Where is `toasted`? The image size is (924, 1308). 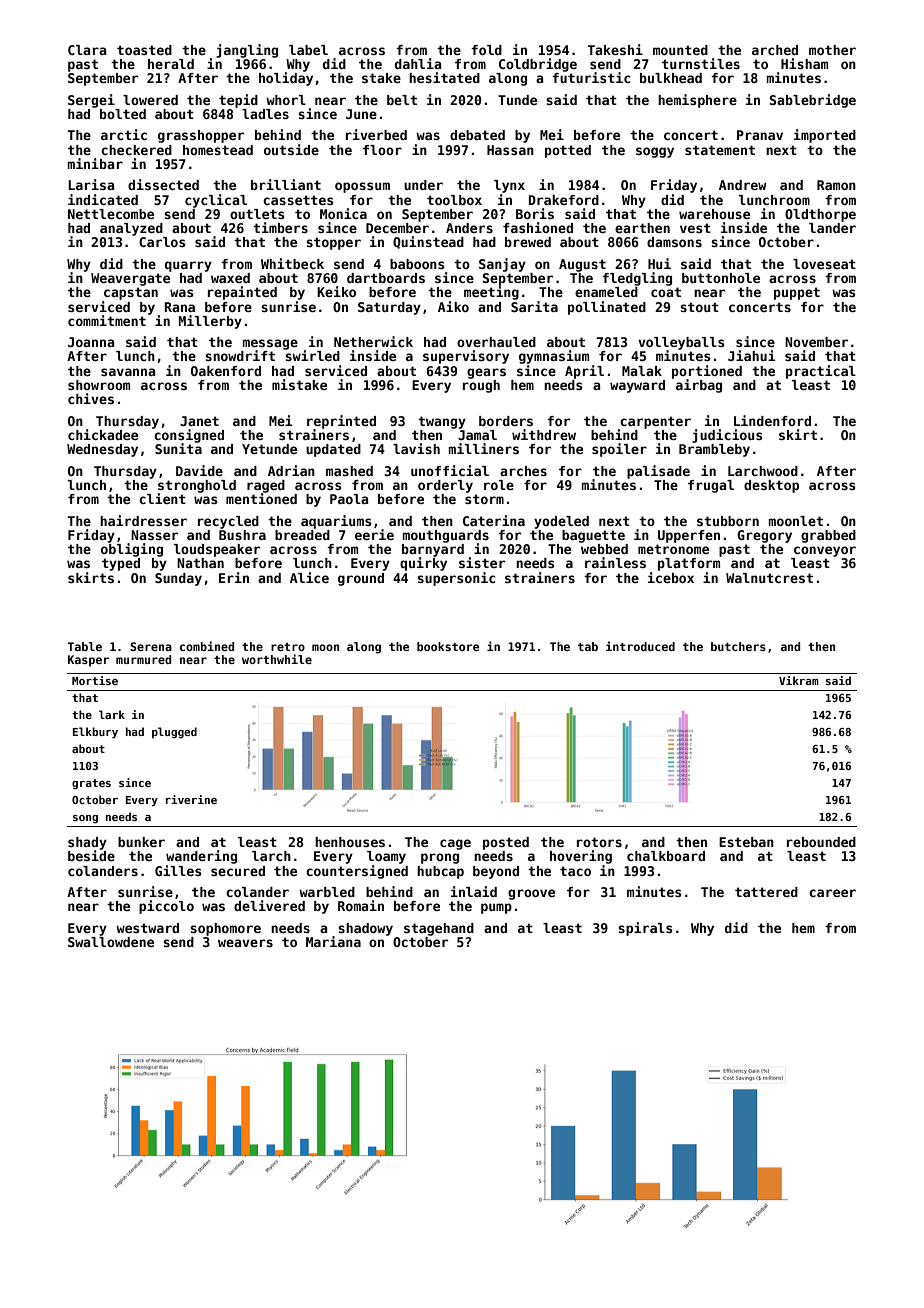
toasted is located at coordinates (144, 50).
